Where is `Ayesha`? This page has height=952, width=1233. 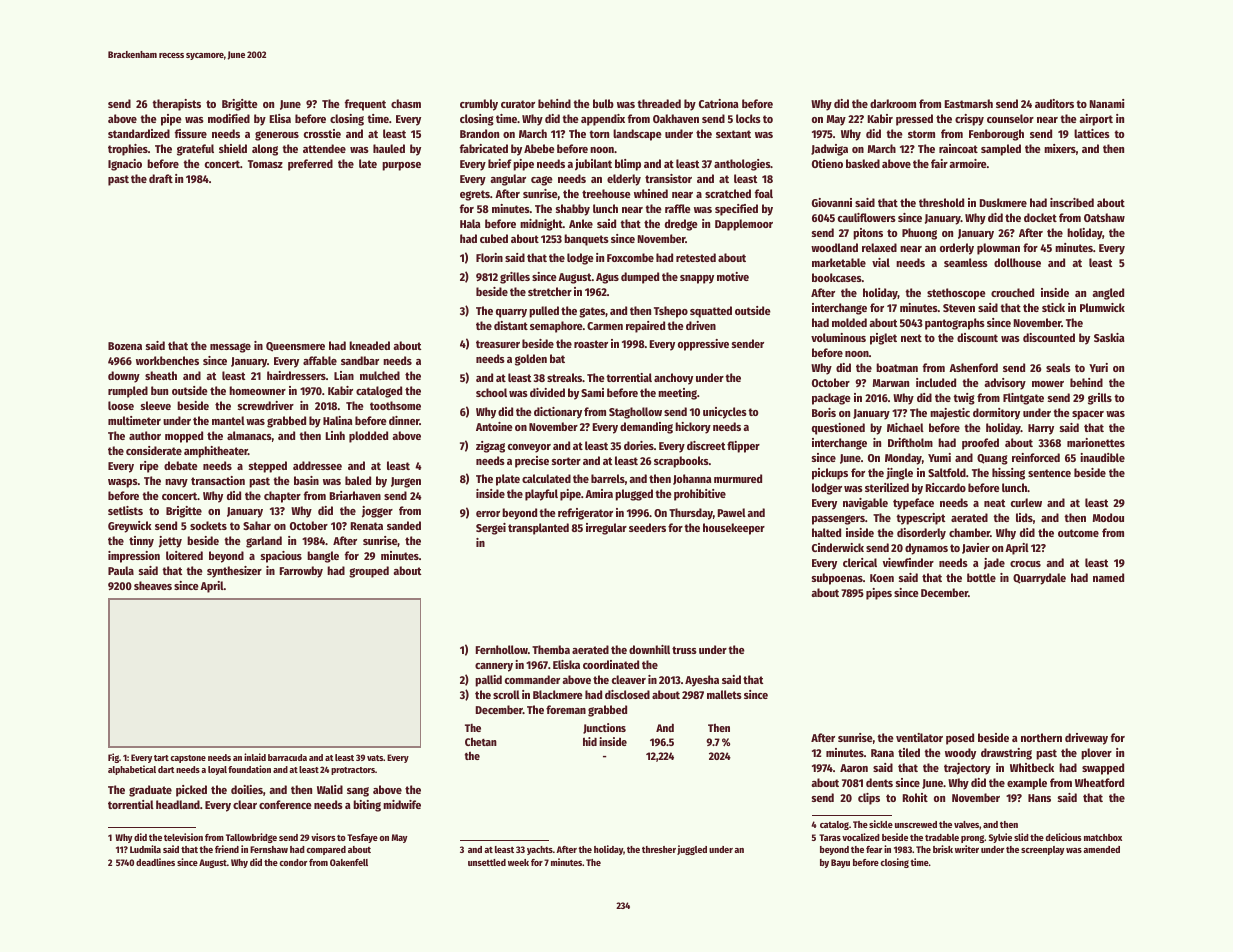
Ayesha is located at coordinates (702, 681).
